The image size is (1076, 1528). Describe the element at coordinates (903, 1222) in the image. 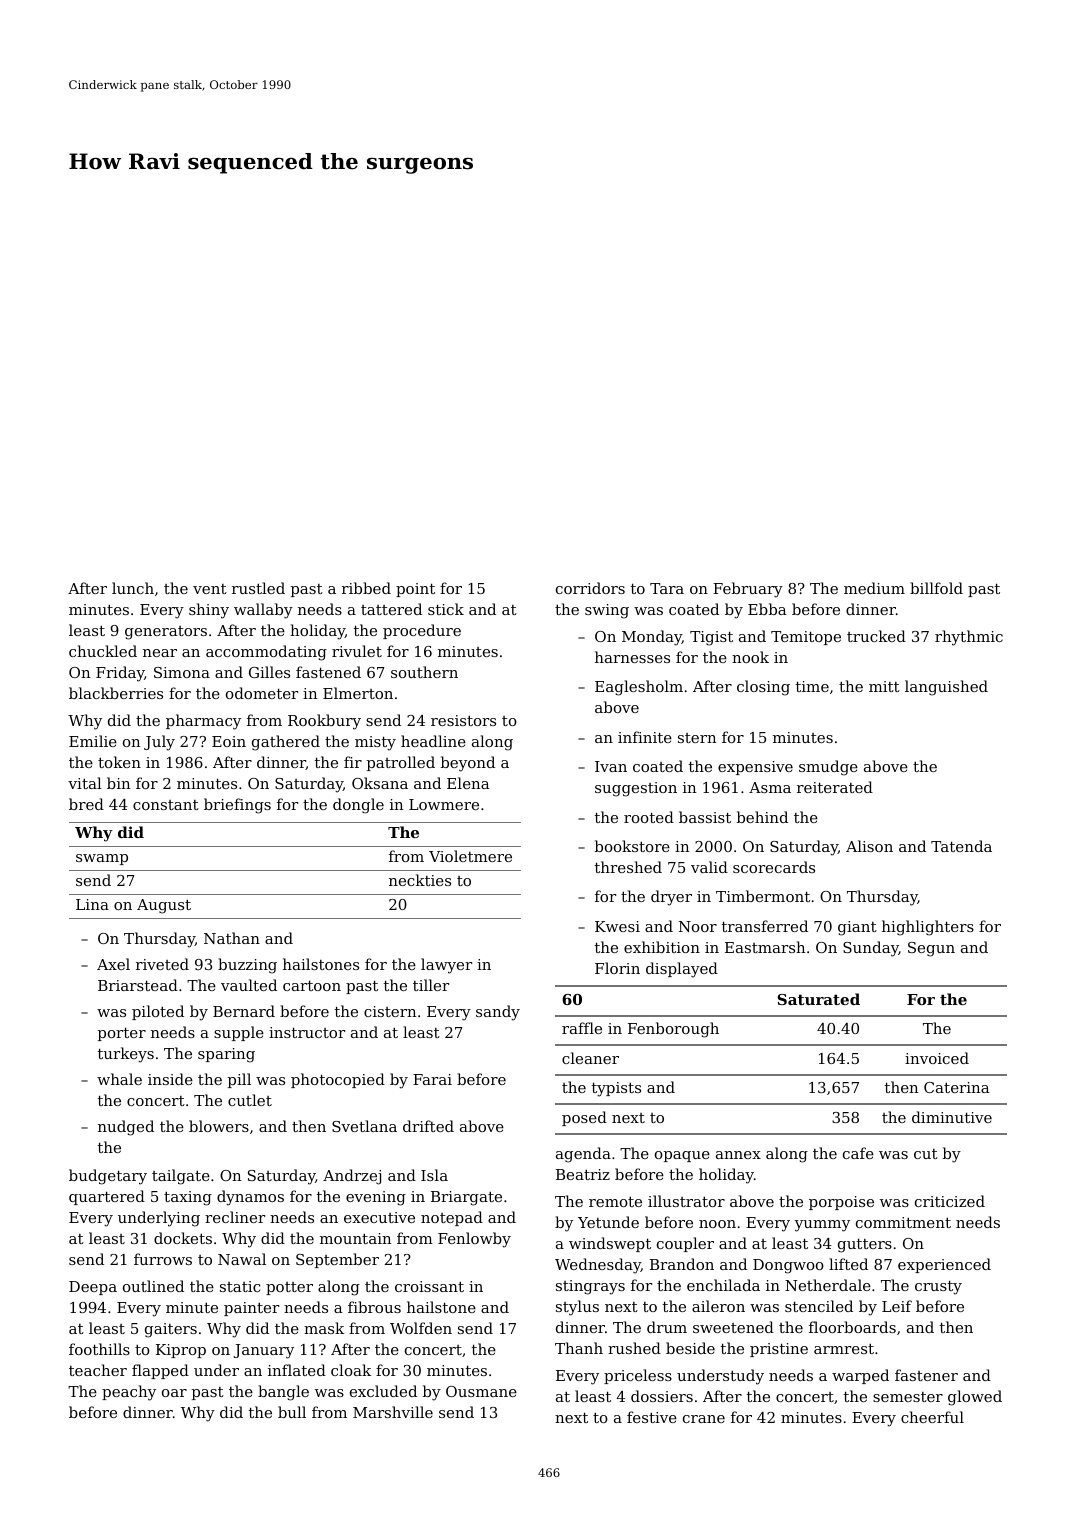

I see `commitment` at that location.
